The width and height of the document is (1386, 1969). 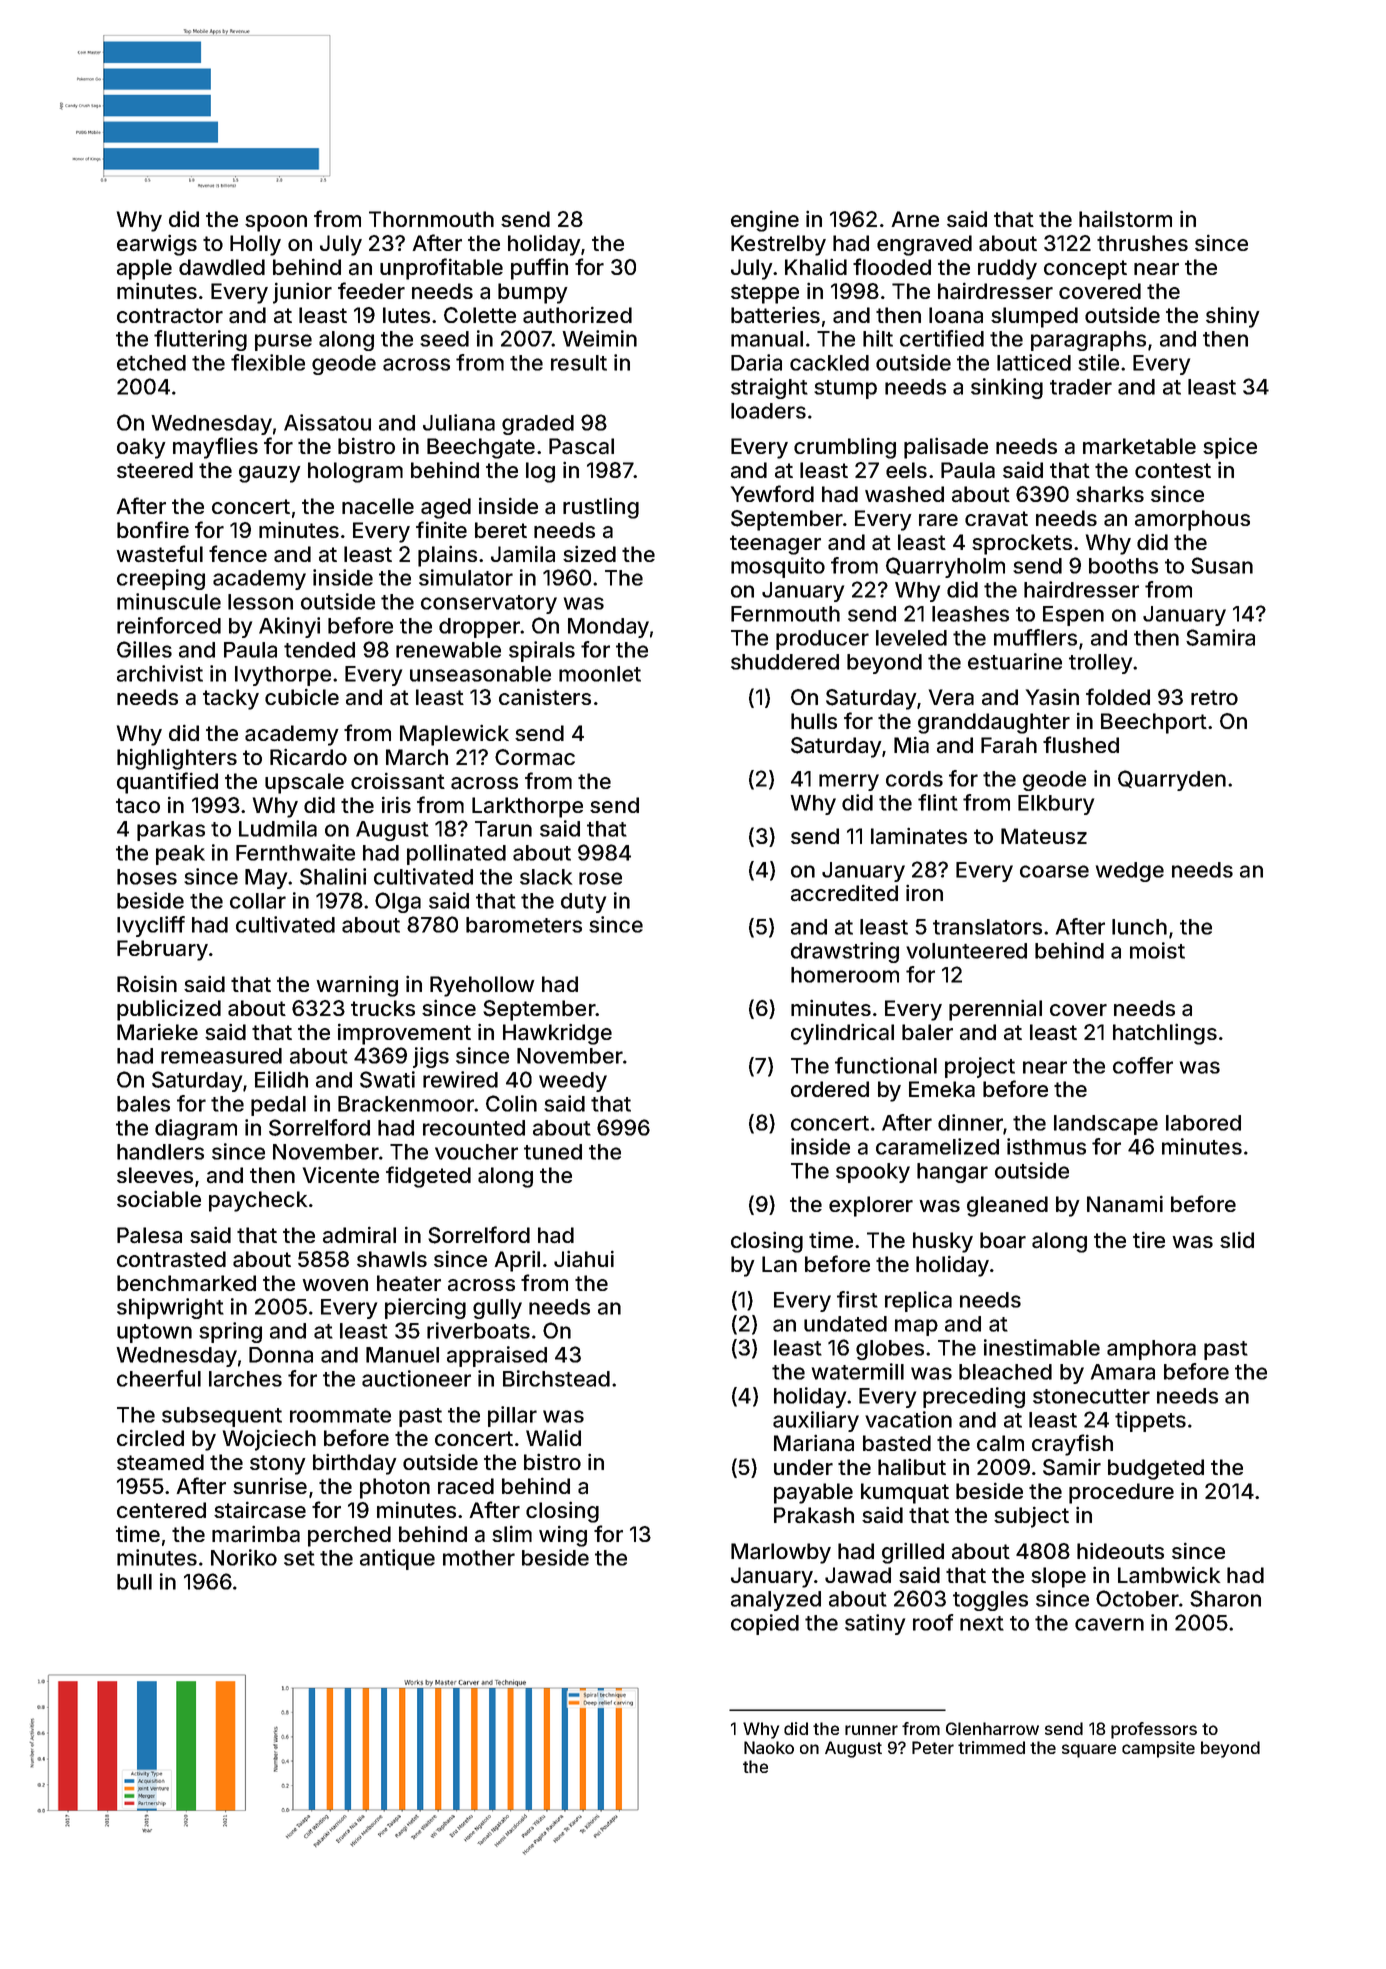 What do you see at coordinates (1046, 1146) in the document?
I see `isthmus` at bounding box center [1046, 1146].
